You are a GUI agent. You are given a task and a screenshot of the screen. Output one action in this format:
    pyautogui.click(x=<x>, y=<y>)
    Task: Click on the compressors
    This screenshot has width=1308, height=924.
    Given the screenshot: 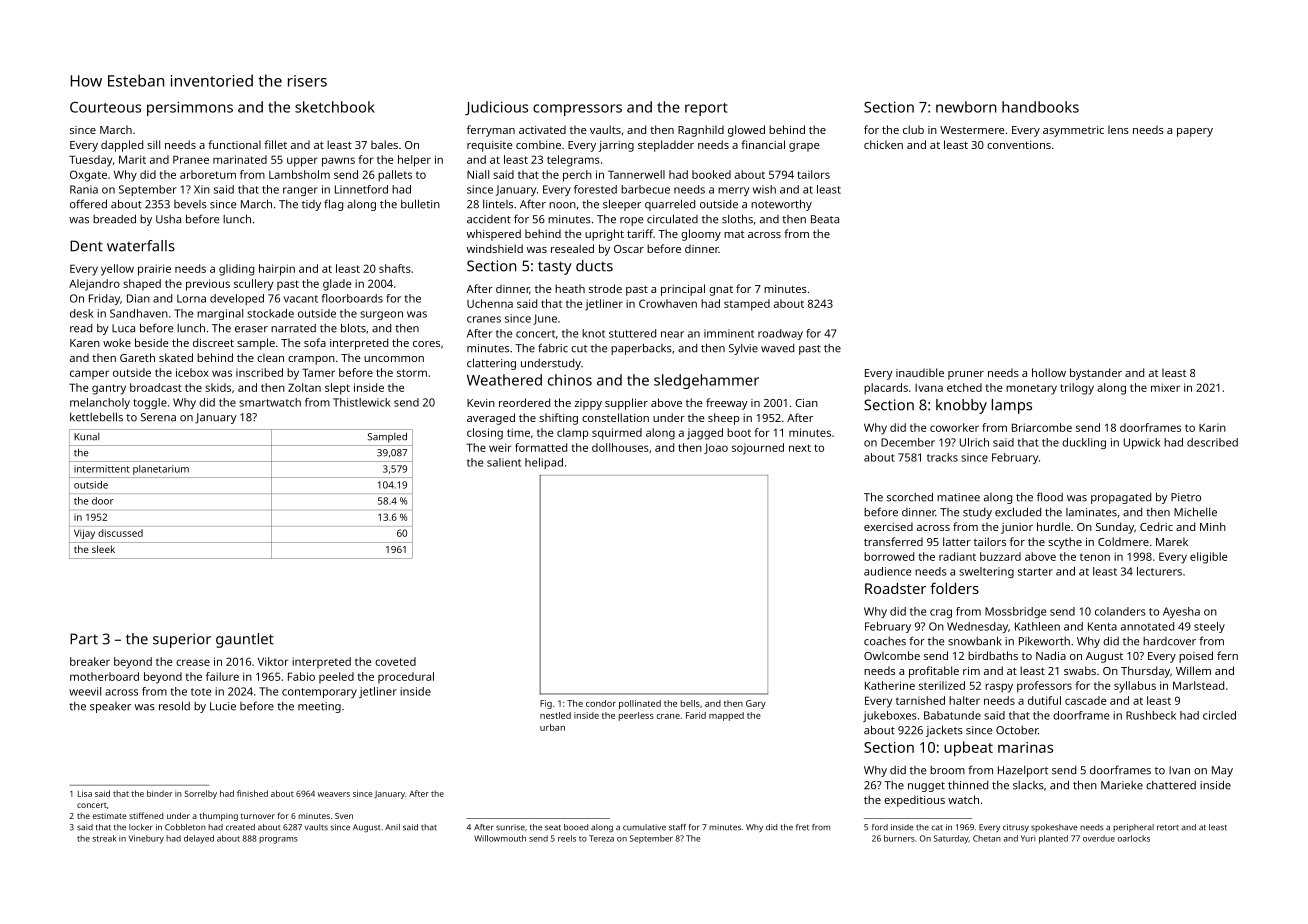 What is the action you would take?
    pyautogui.click(x=577, y=110)
